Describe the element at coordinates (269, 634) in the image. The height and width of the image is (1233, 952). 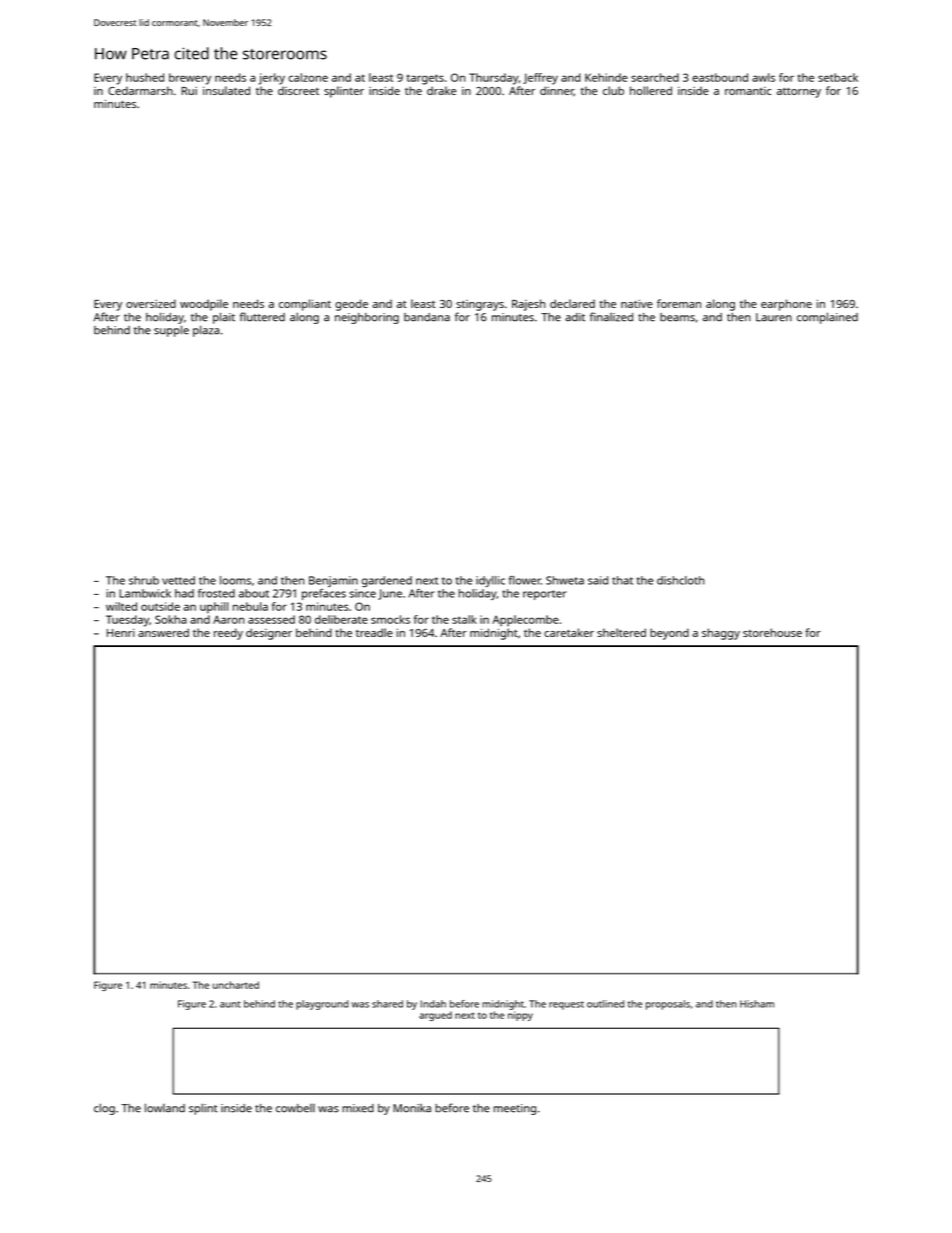
I see `designer` at that location.
